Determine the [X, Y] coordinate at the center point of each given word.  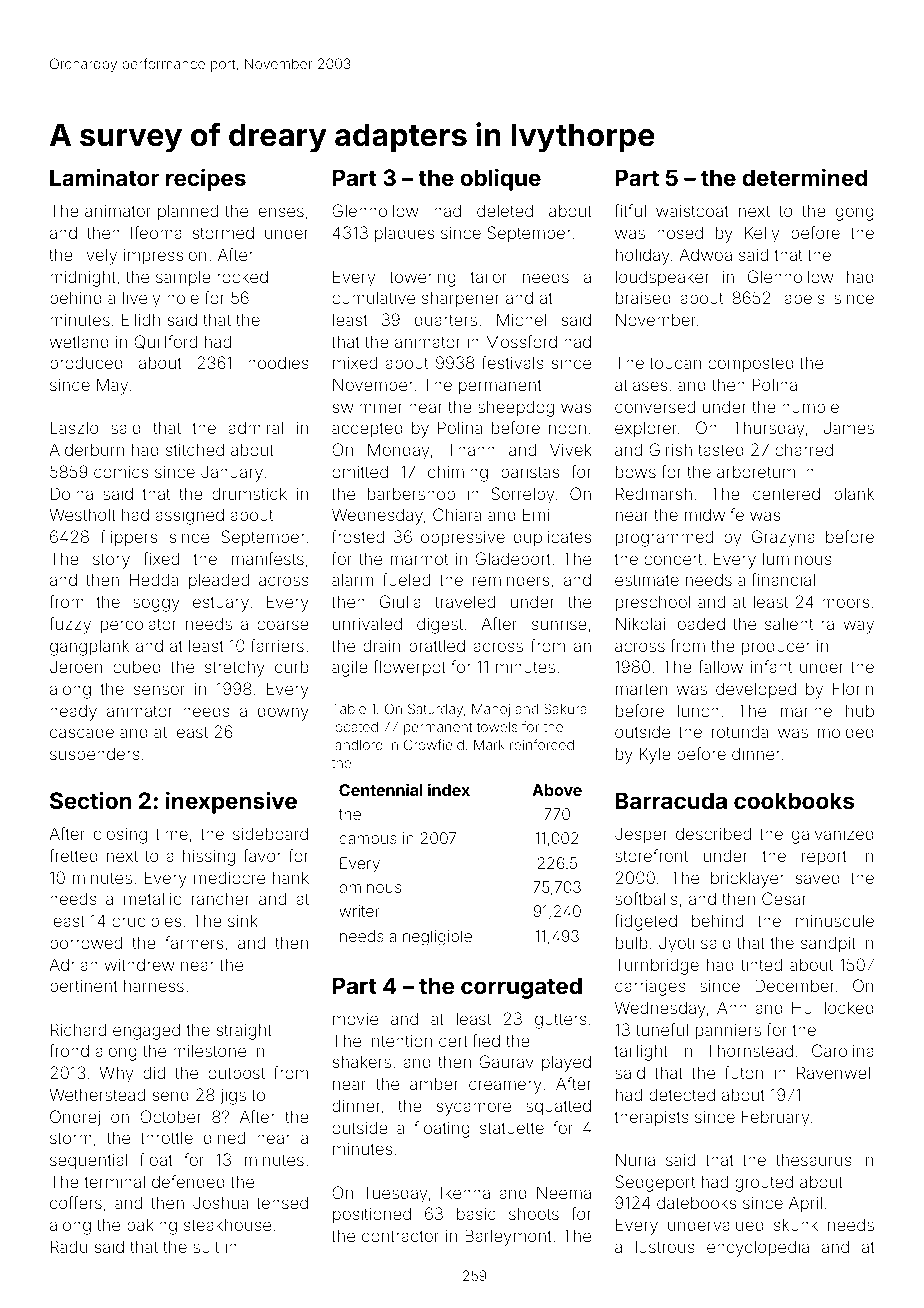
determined [804, 177]
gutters [561, 1021]
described [713, 833]
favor [262, 855]
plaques [404, 234]
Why [116, 1074]
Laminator [104, 177]
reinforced [542, 744]
